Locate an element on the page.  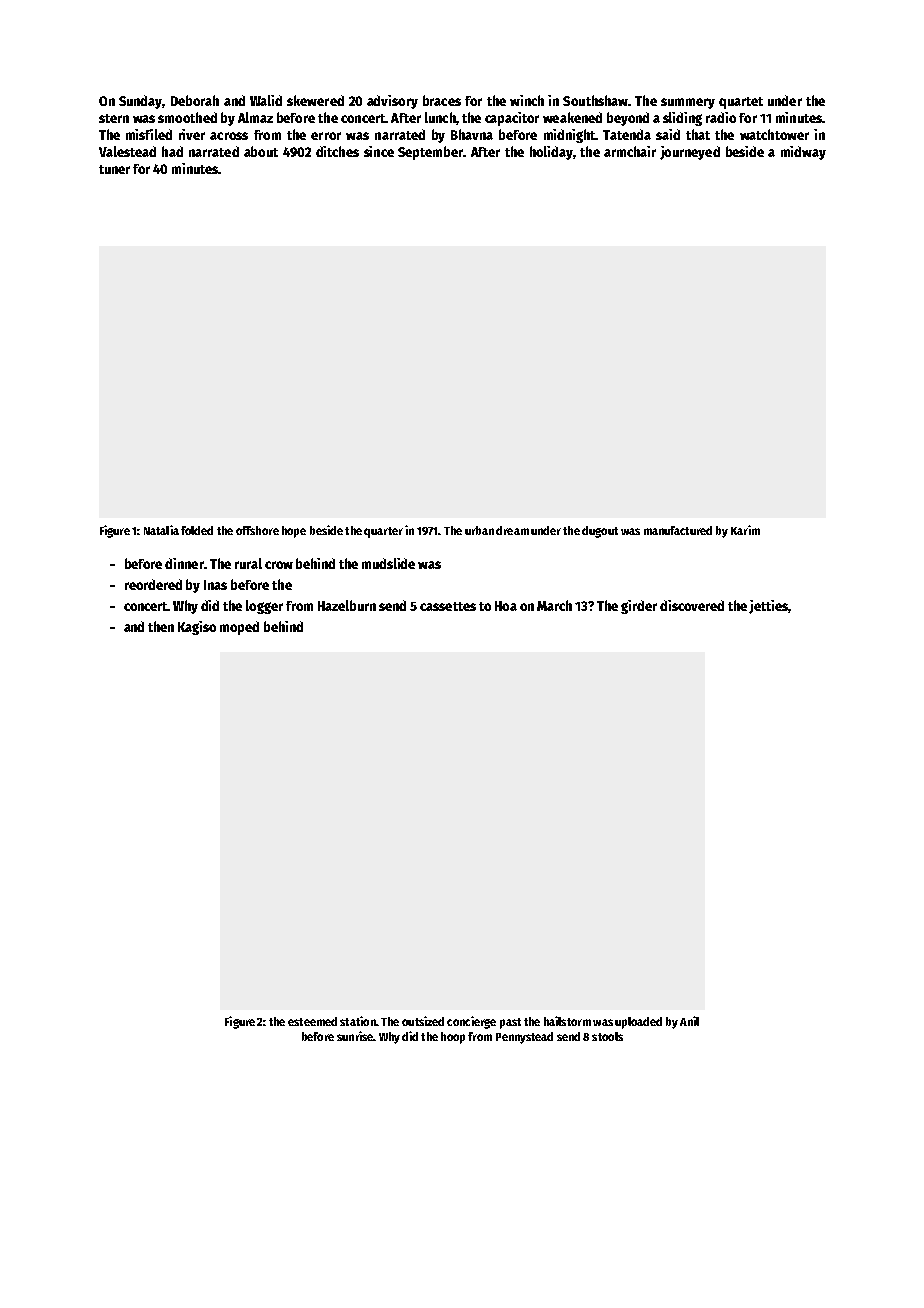
had is located at coordinates (172, 151).
